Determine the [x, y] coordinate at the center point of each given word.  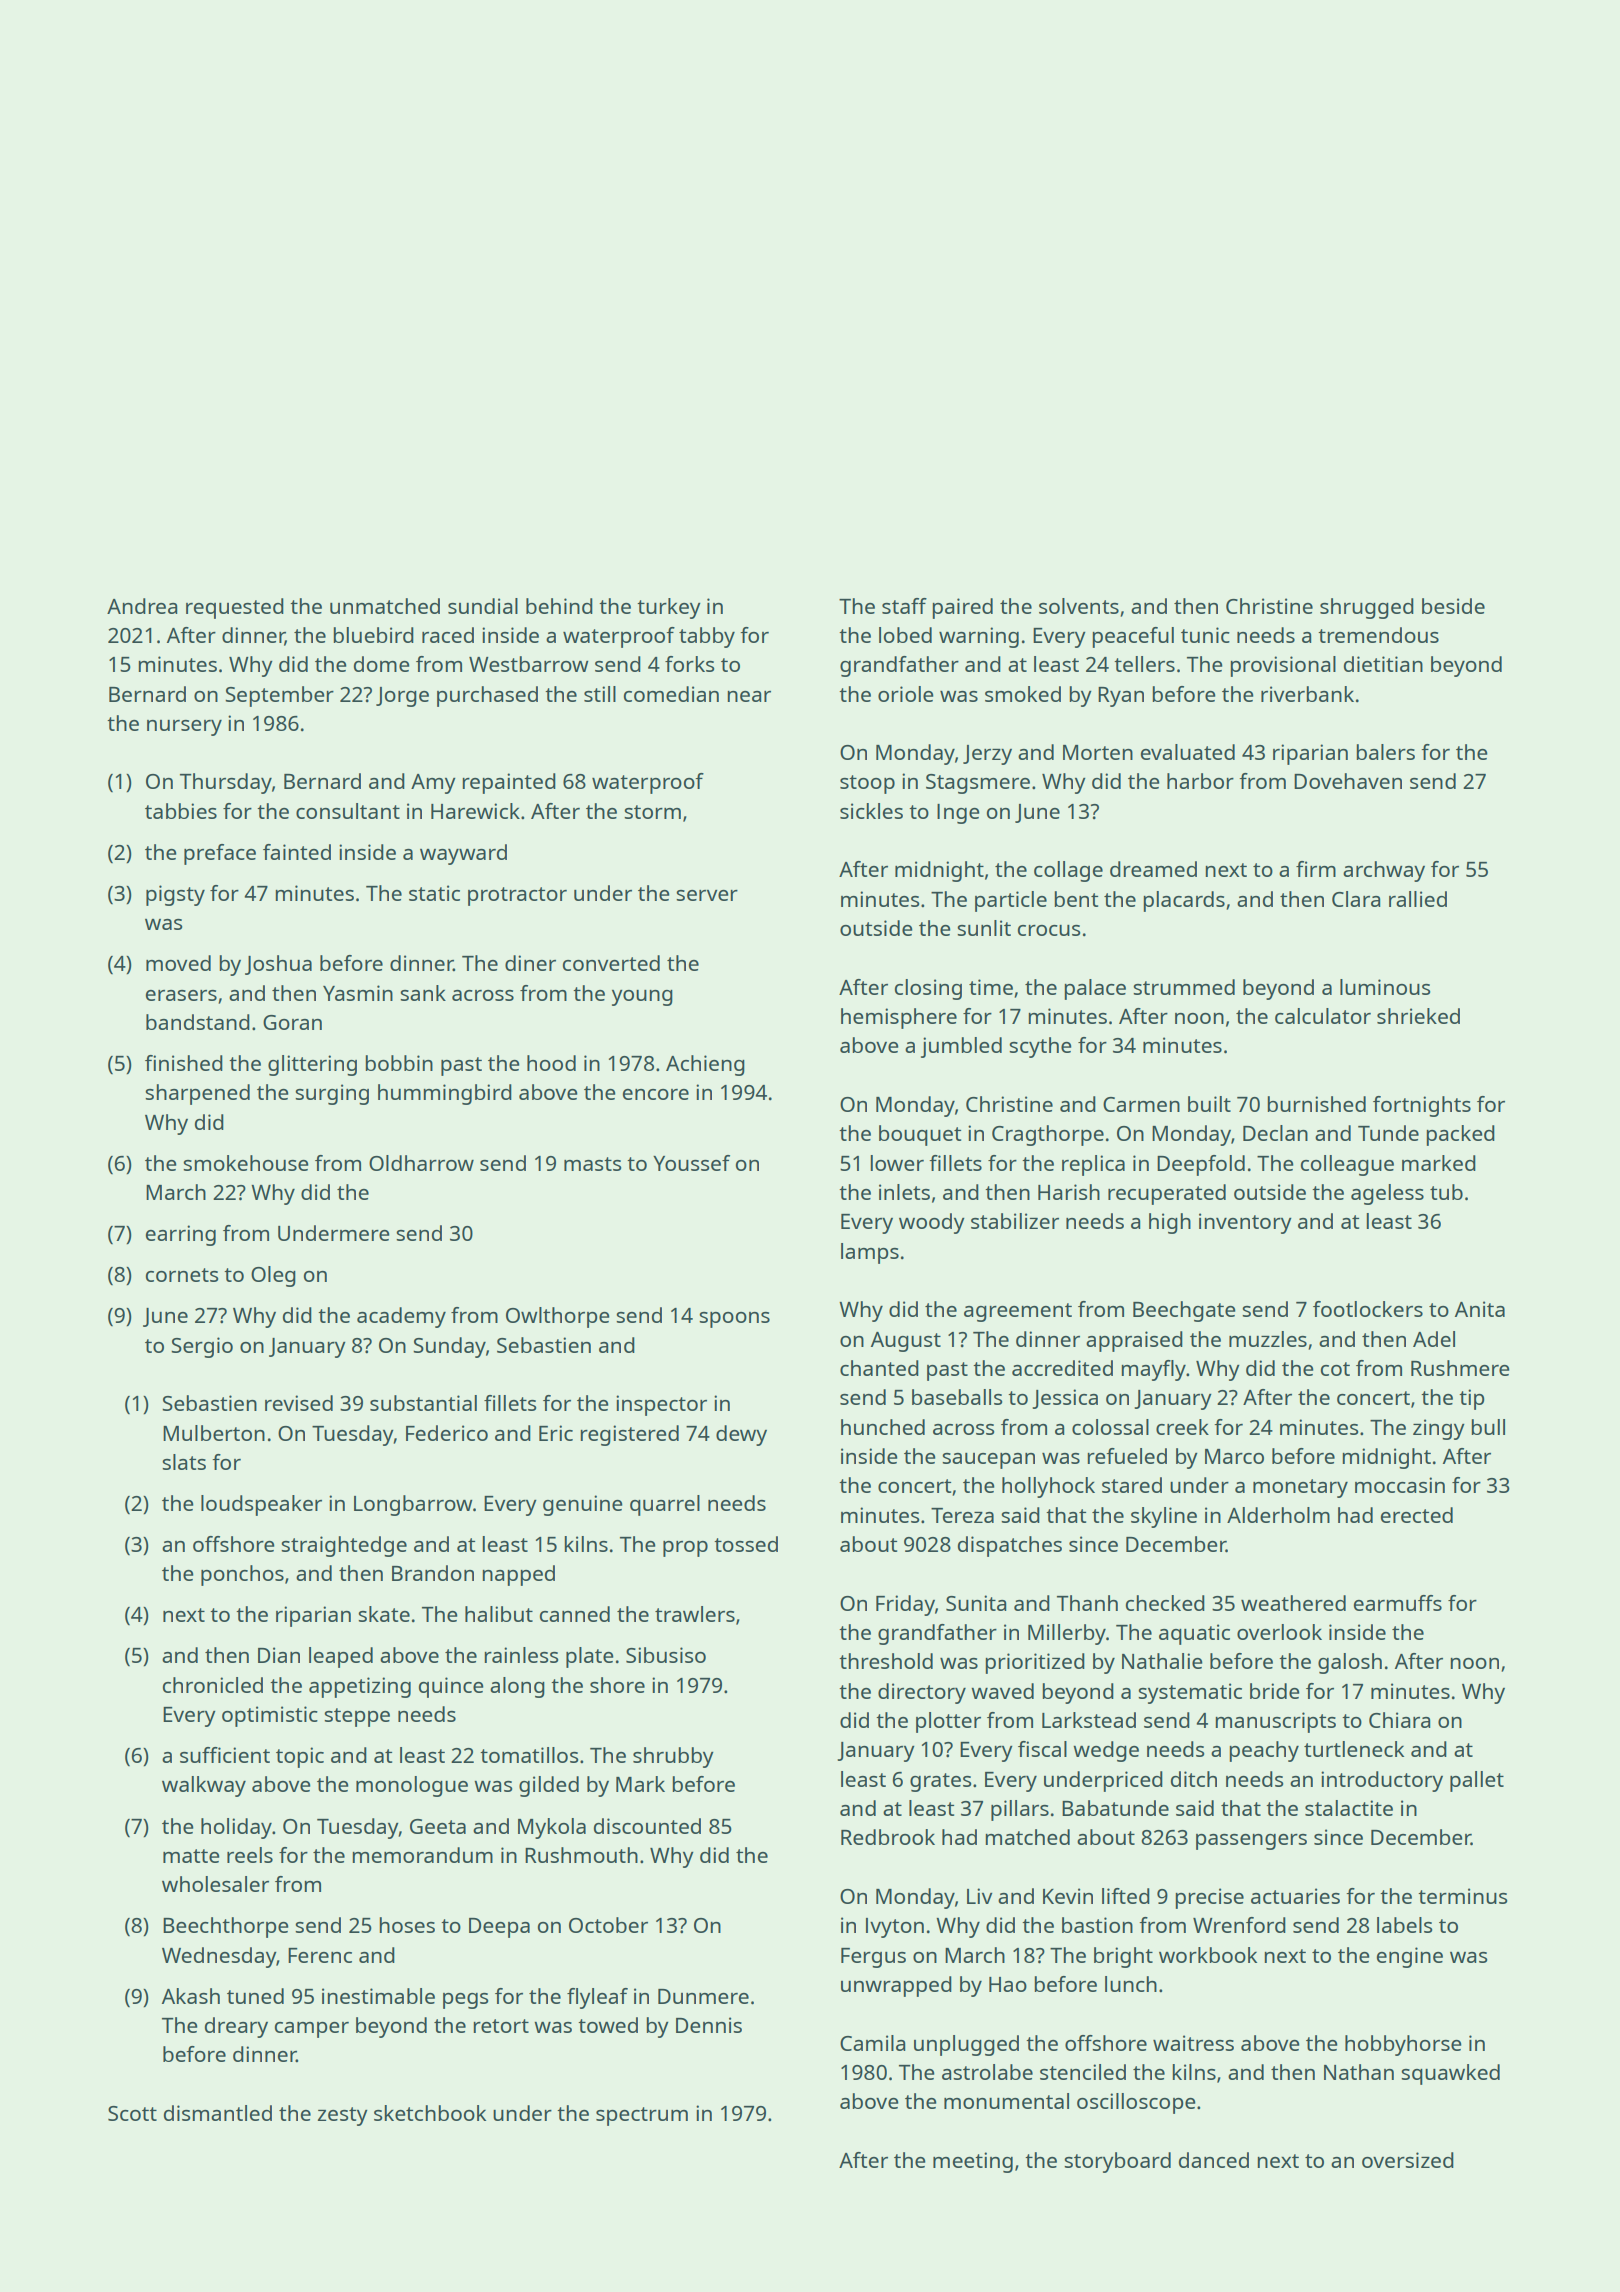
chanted [879, 1368]
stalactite [1349, 1808]
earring [181, 1235]
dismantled [218, 2113]
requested [235, 608]
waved [1002, 1691]
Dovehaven [1348, 781]
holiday [236, 1828]
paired [963, 608]
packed [1461, 1135]
